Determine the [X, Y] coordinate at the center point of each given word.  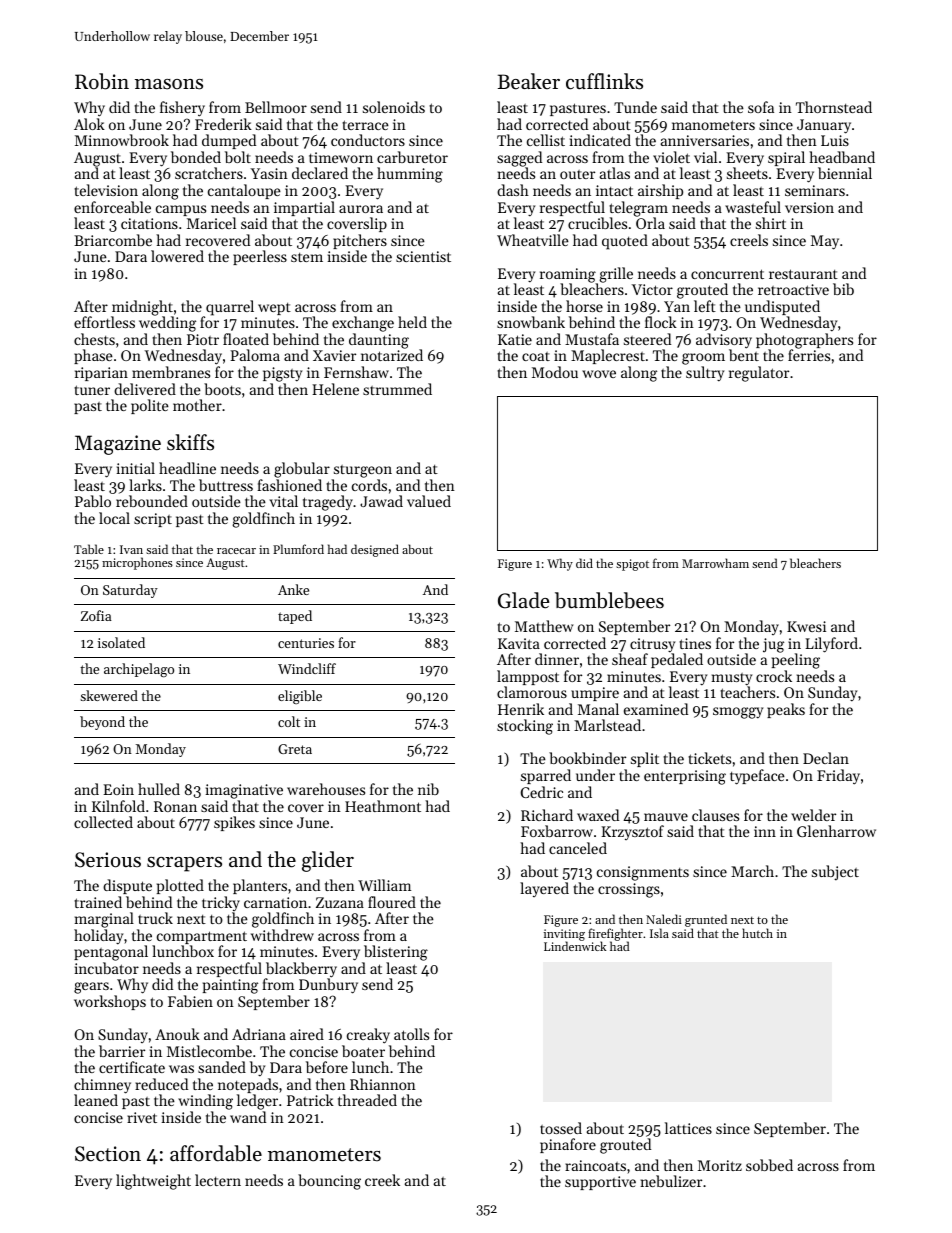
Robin [102, 81]
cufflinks [604, 81]
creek [382, 1180]
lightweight [153, 1182]
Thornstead [834, 107]
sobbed [769, 1165]
